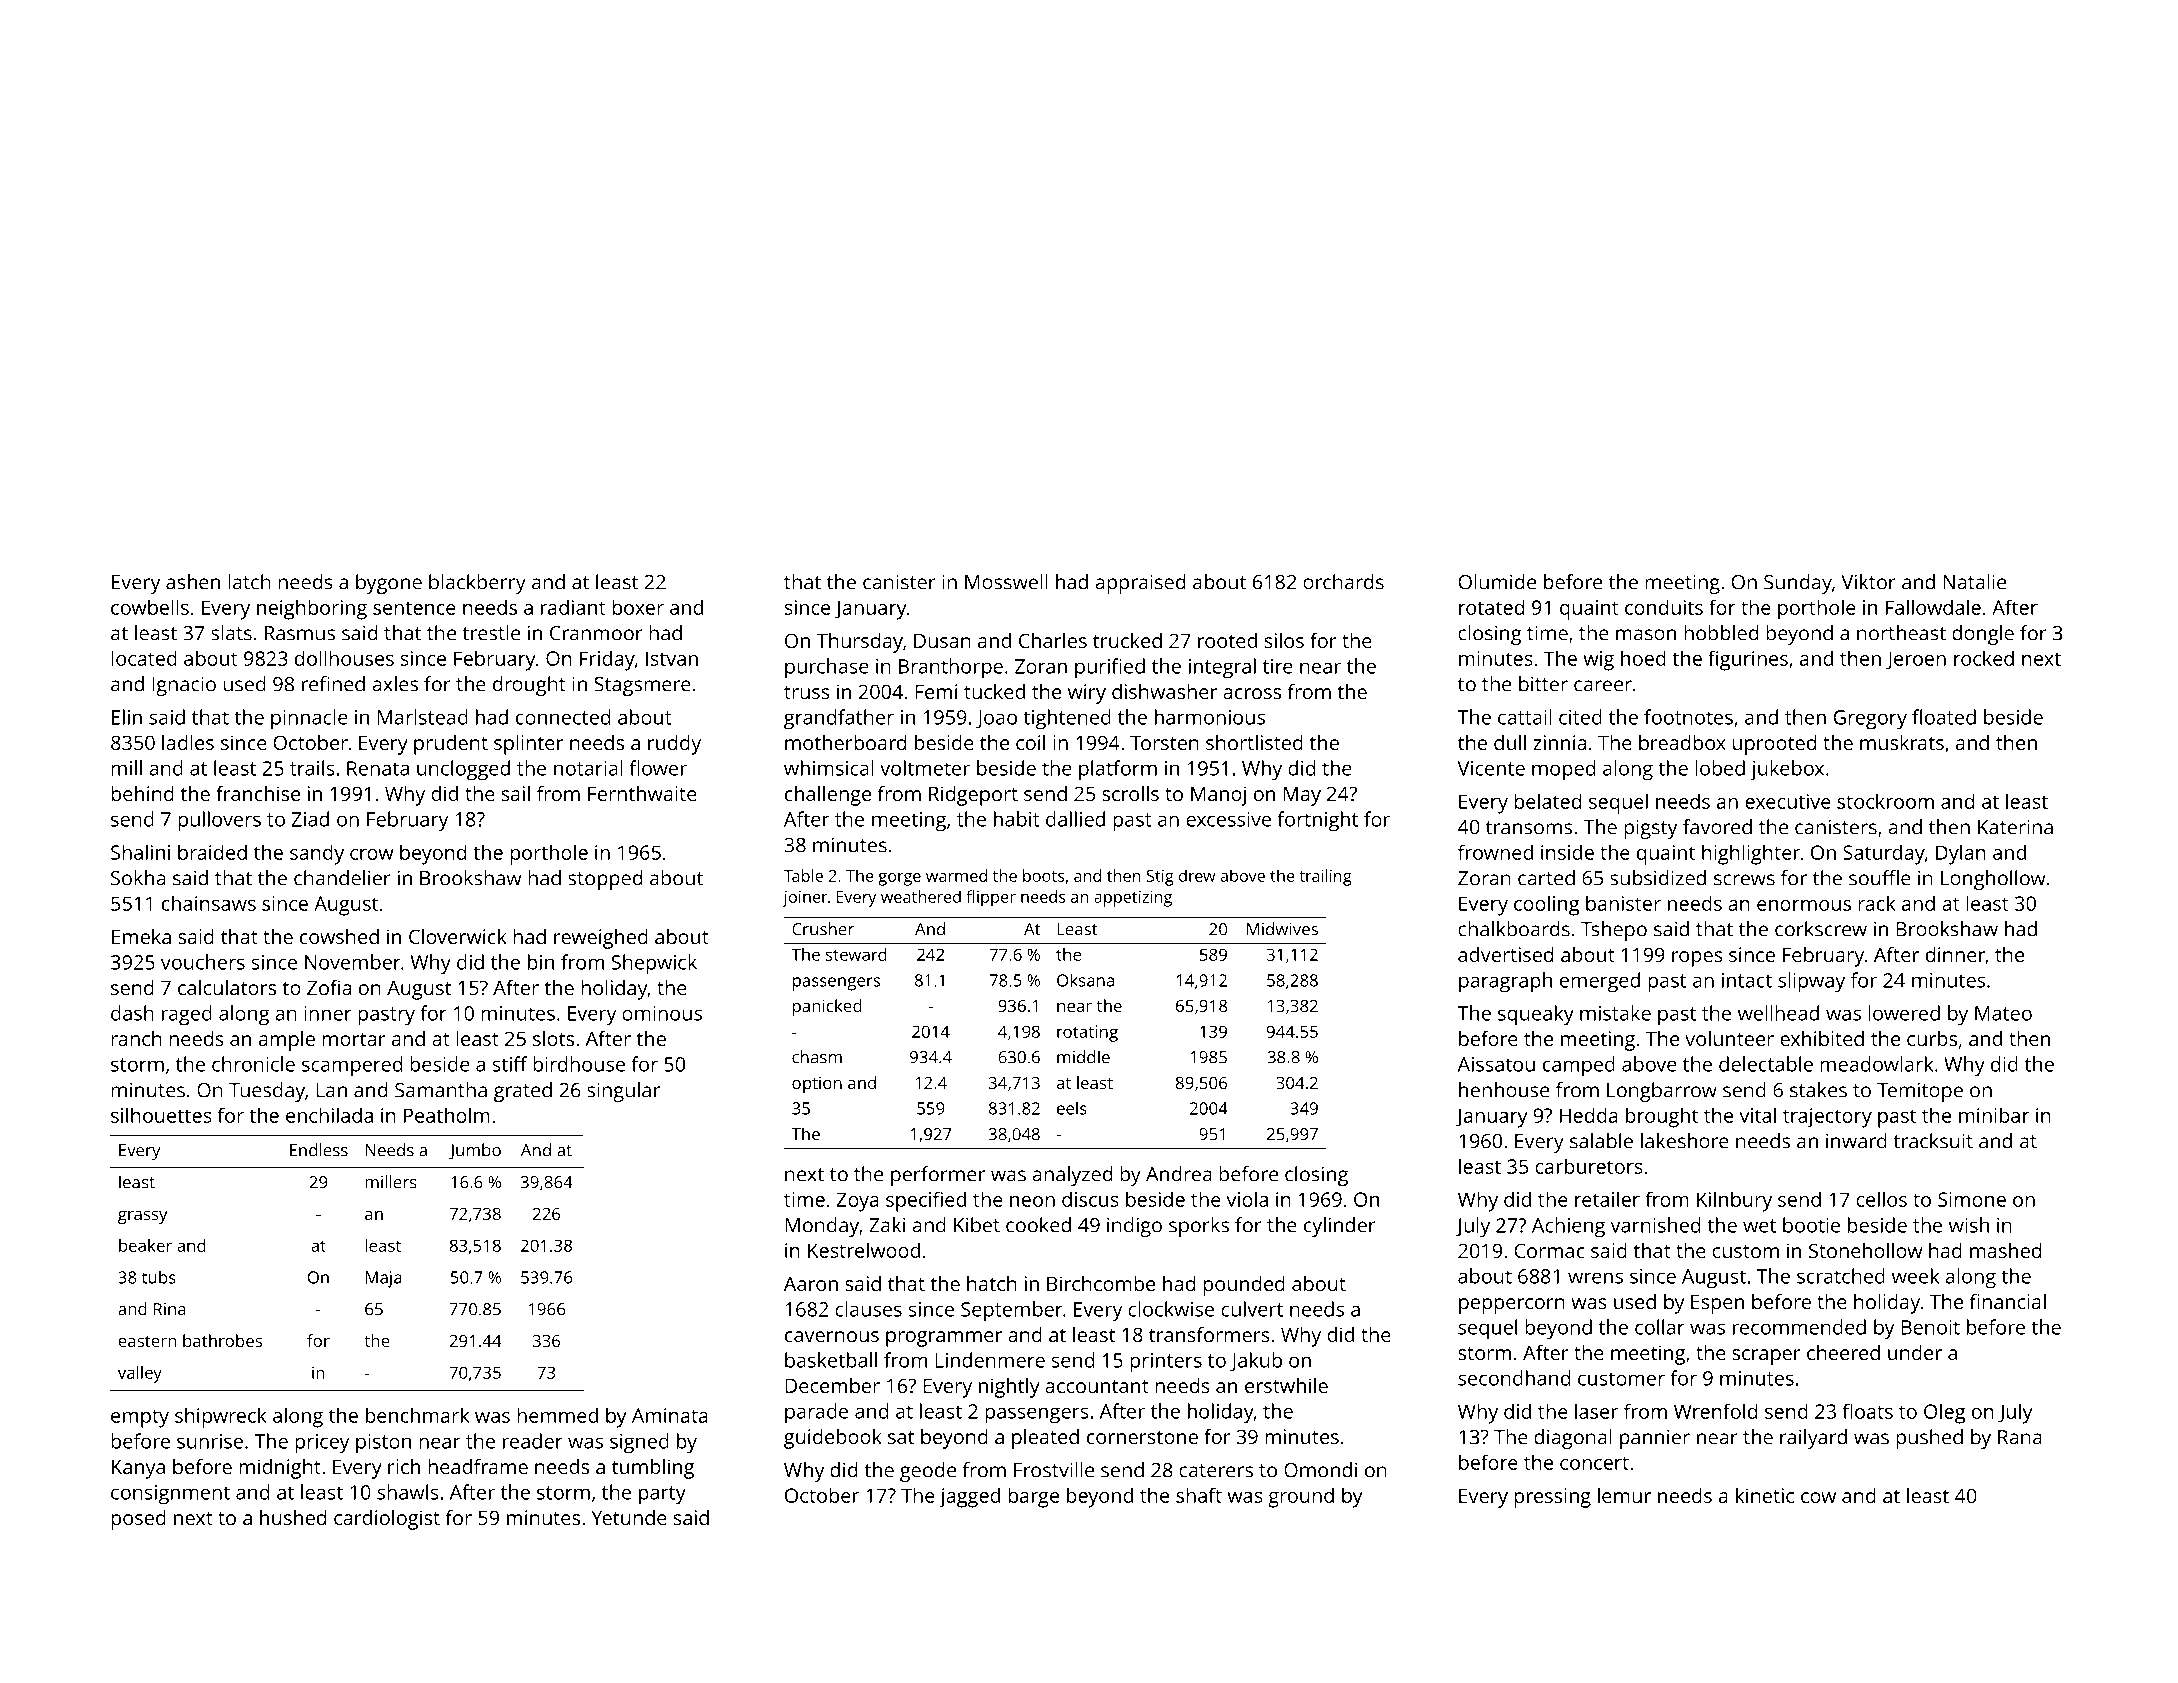 The height and width of the screenshot is (1683, 2178). What do you see at coordinates (387, 1520) in the screenshot?
I see `cardiologist` at bounding box center [387, 1520].
